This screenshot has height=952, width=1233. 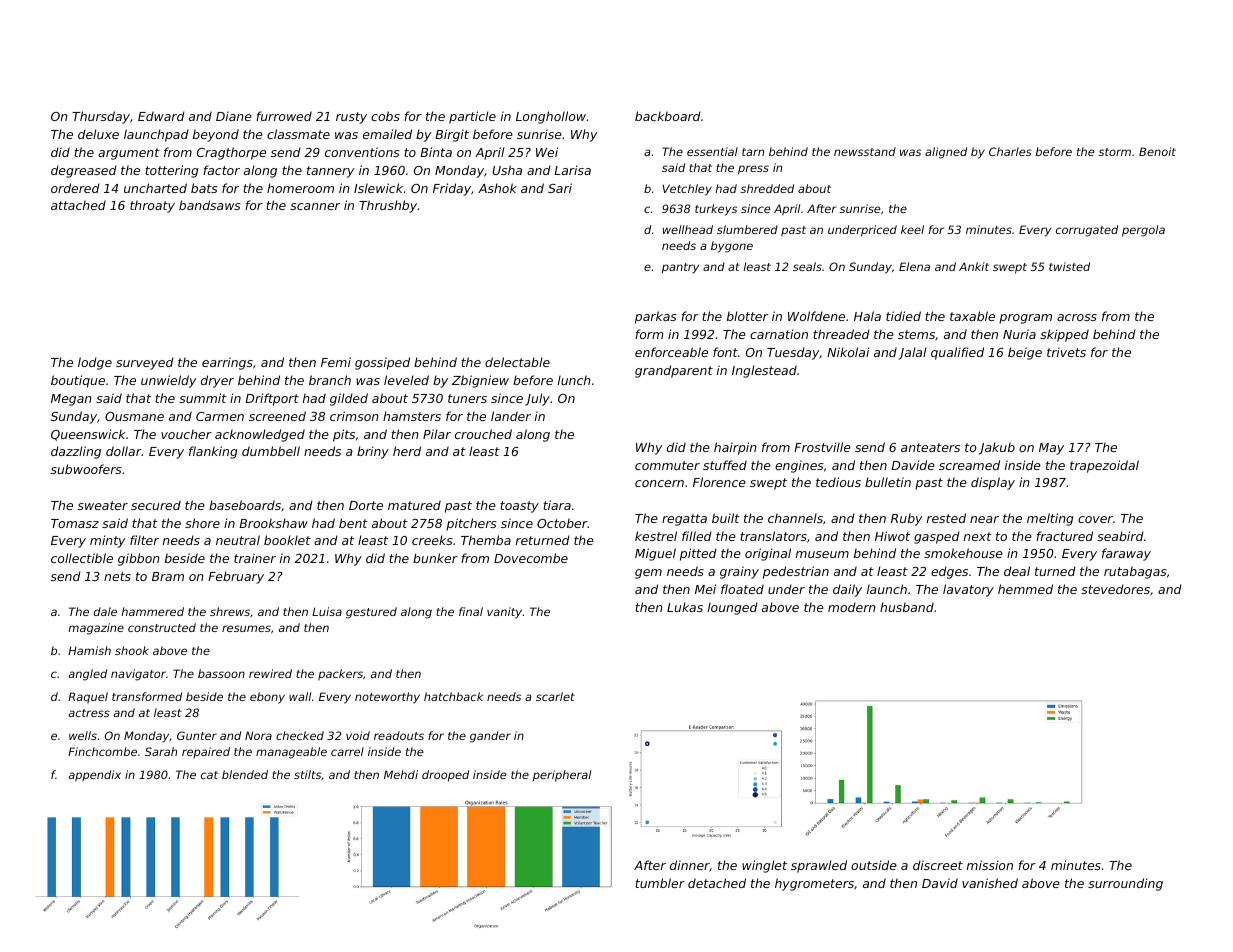 What do you see at coordinates (655, 554) in the screenshot?
I see `Miguel` at bounding box center [655, 554].
